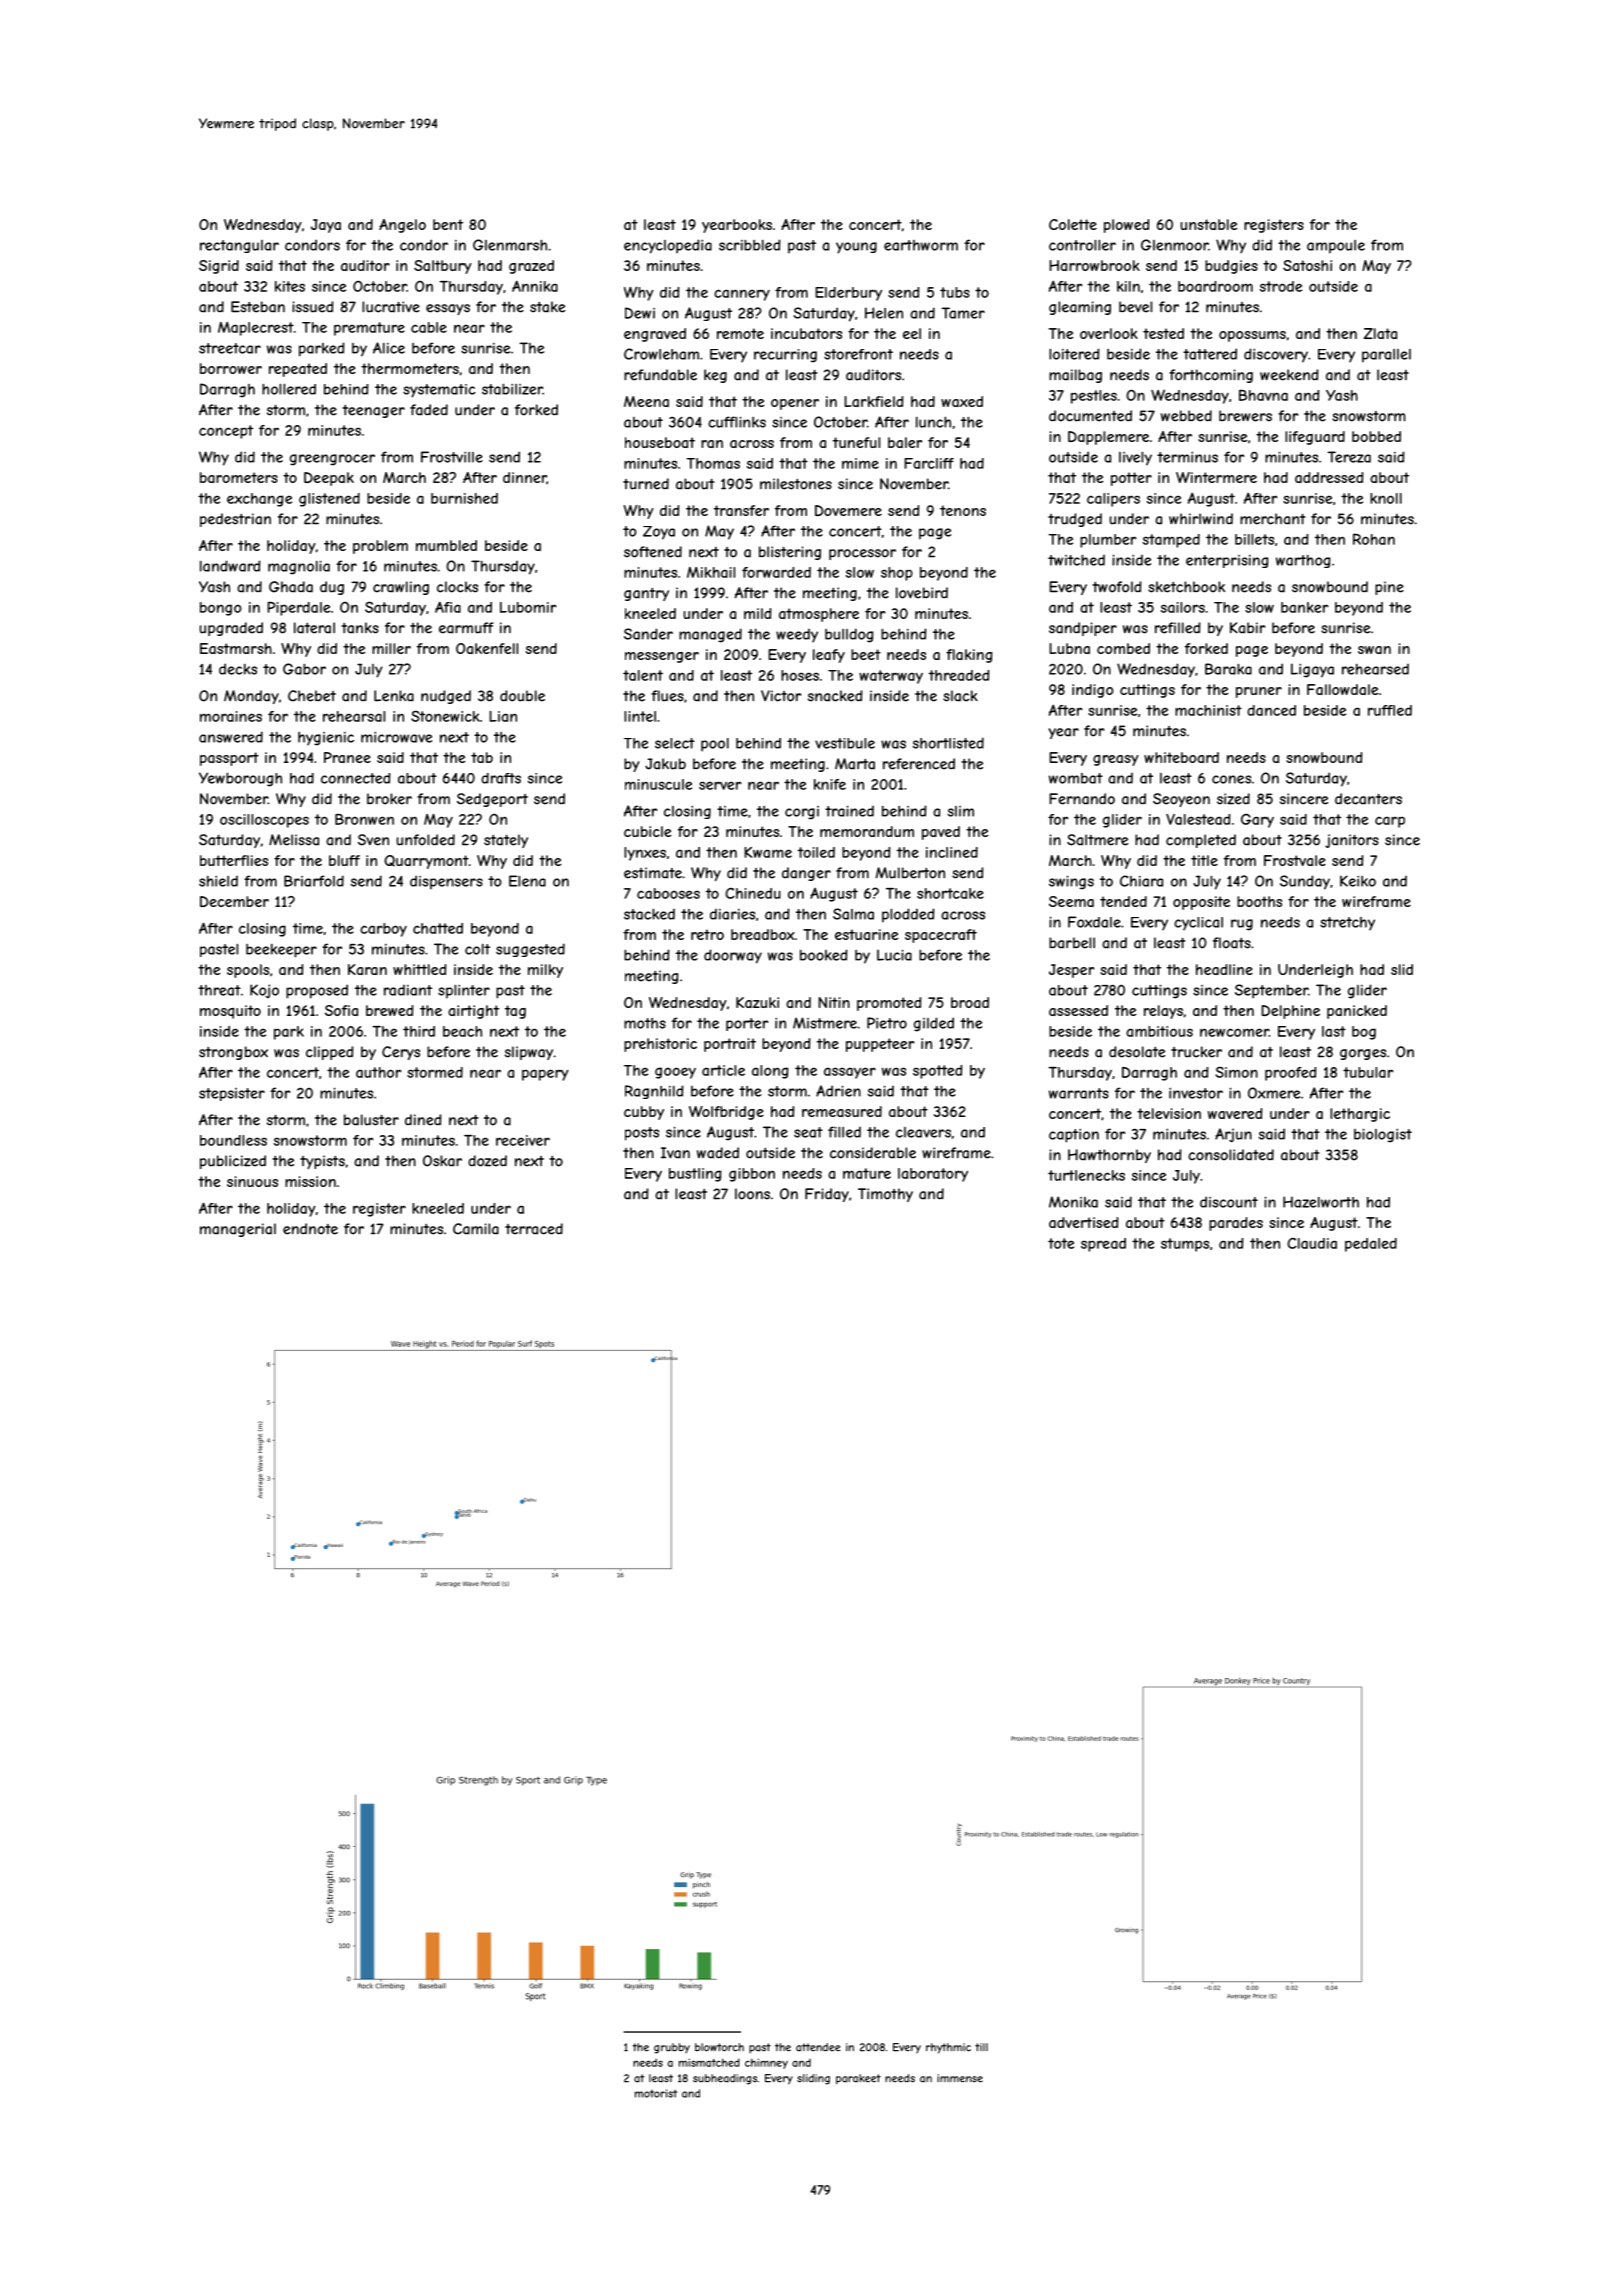 Image resolution: width=1620 pixels, height=2292 pixels. I want to click on grubby, so click(672, 2048).
